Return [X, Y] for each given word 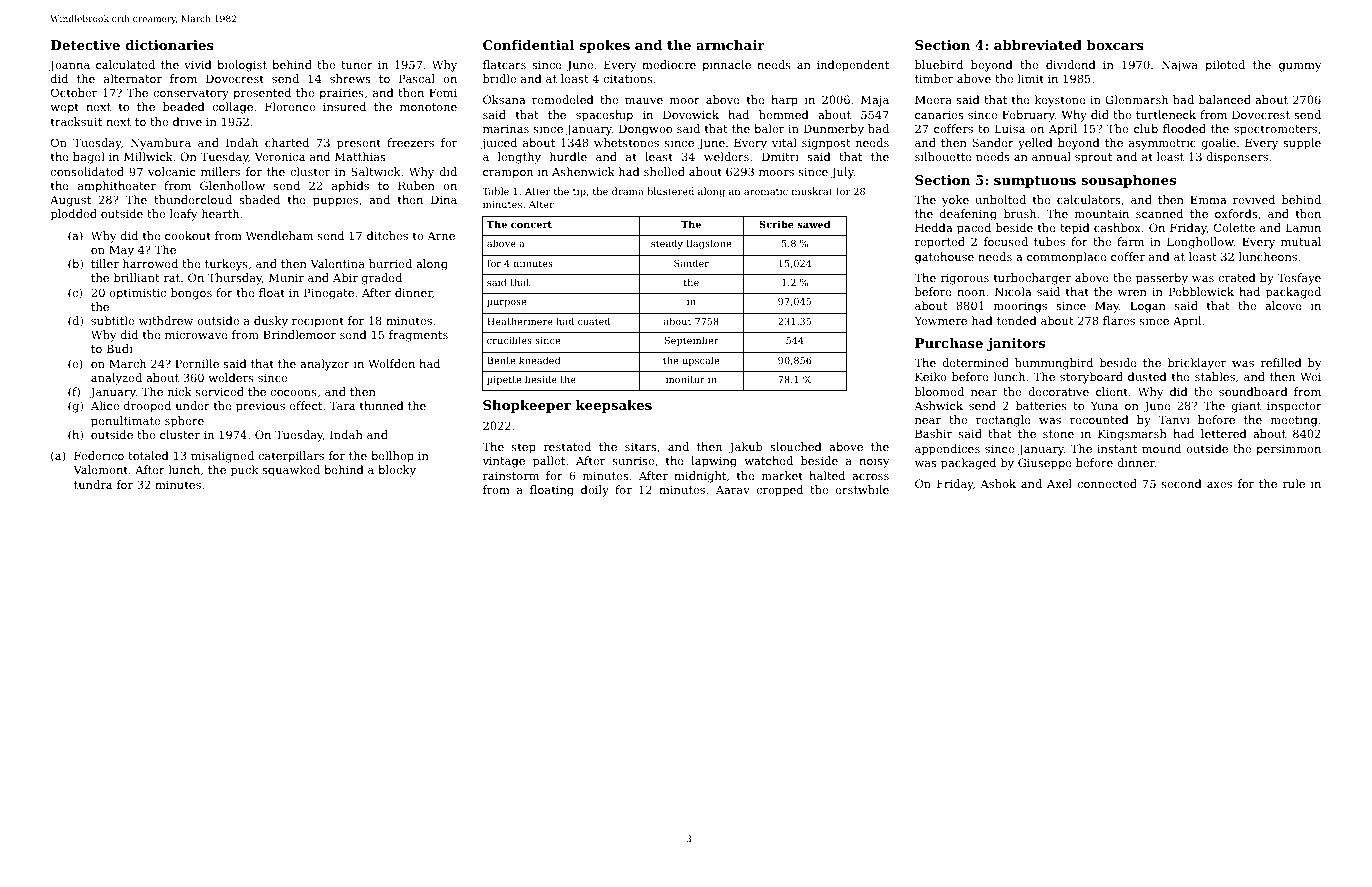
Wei [1310, 376]
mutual [1301, 241]
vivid [198, 64]
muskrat [812, 191]
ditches [387, 235]
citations [628, 78]
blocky [397, 471]
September [692, 341]
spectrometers [1275, 130]
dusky [271, 322]
